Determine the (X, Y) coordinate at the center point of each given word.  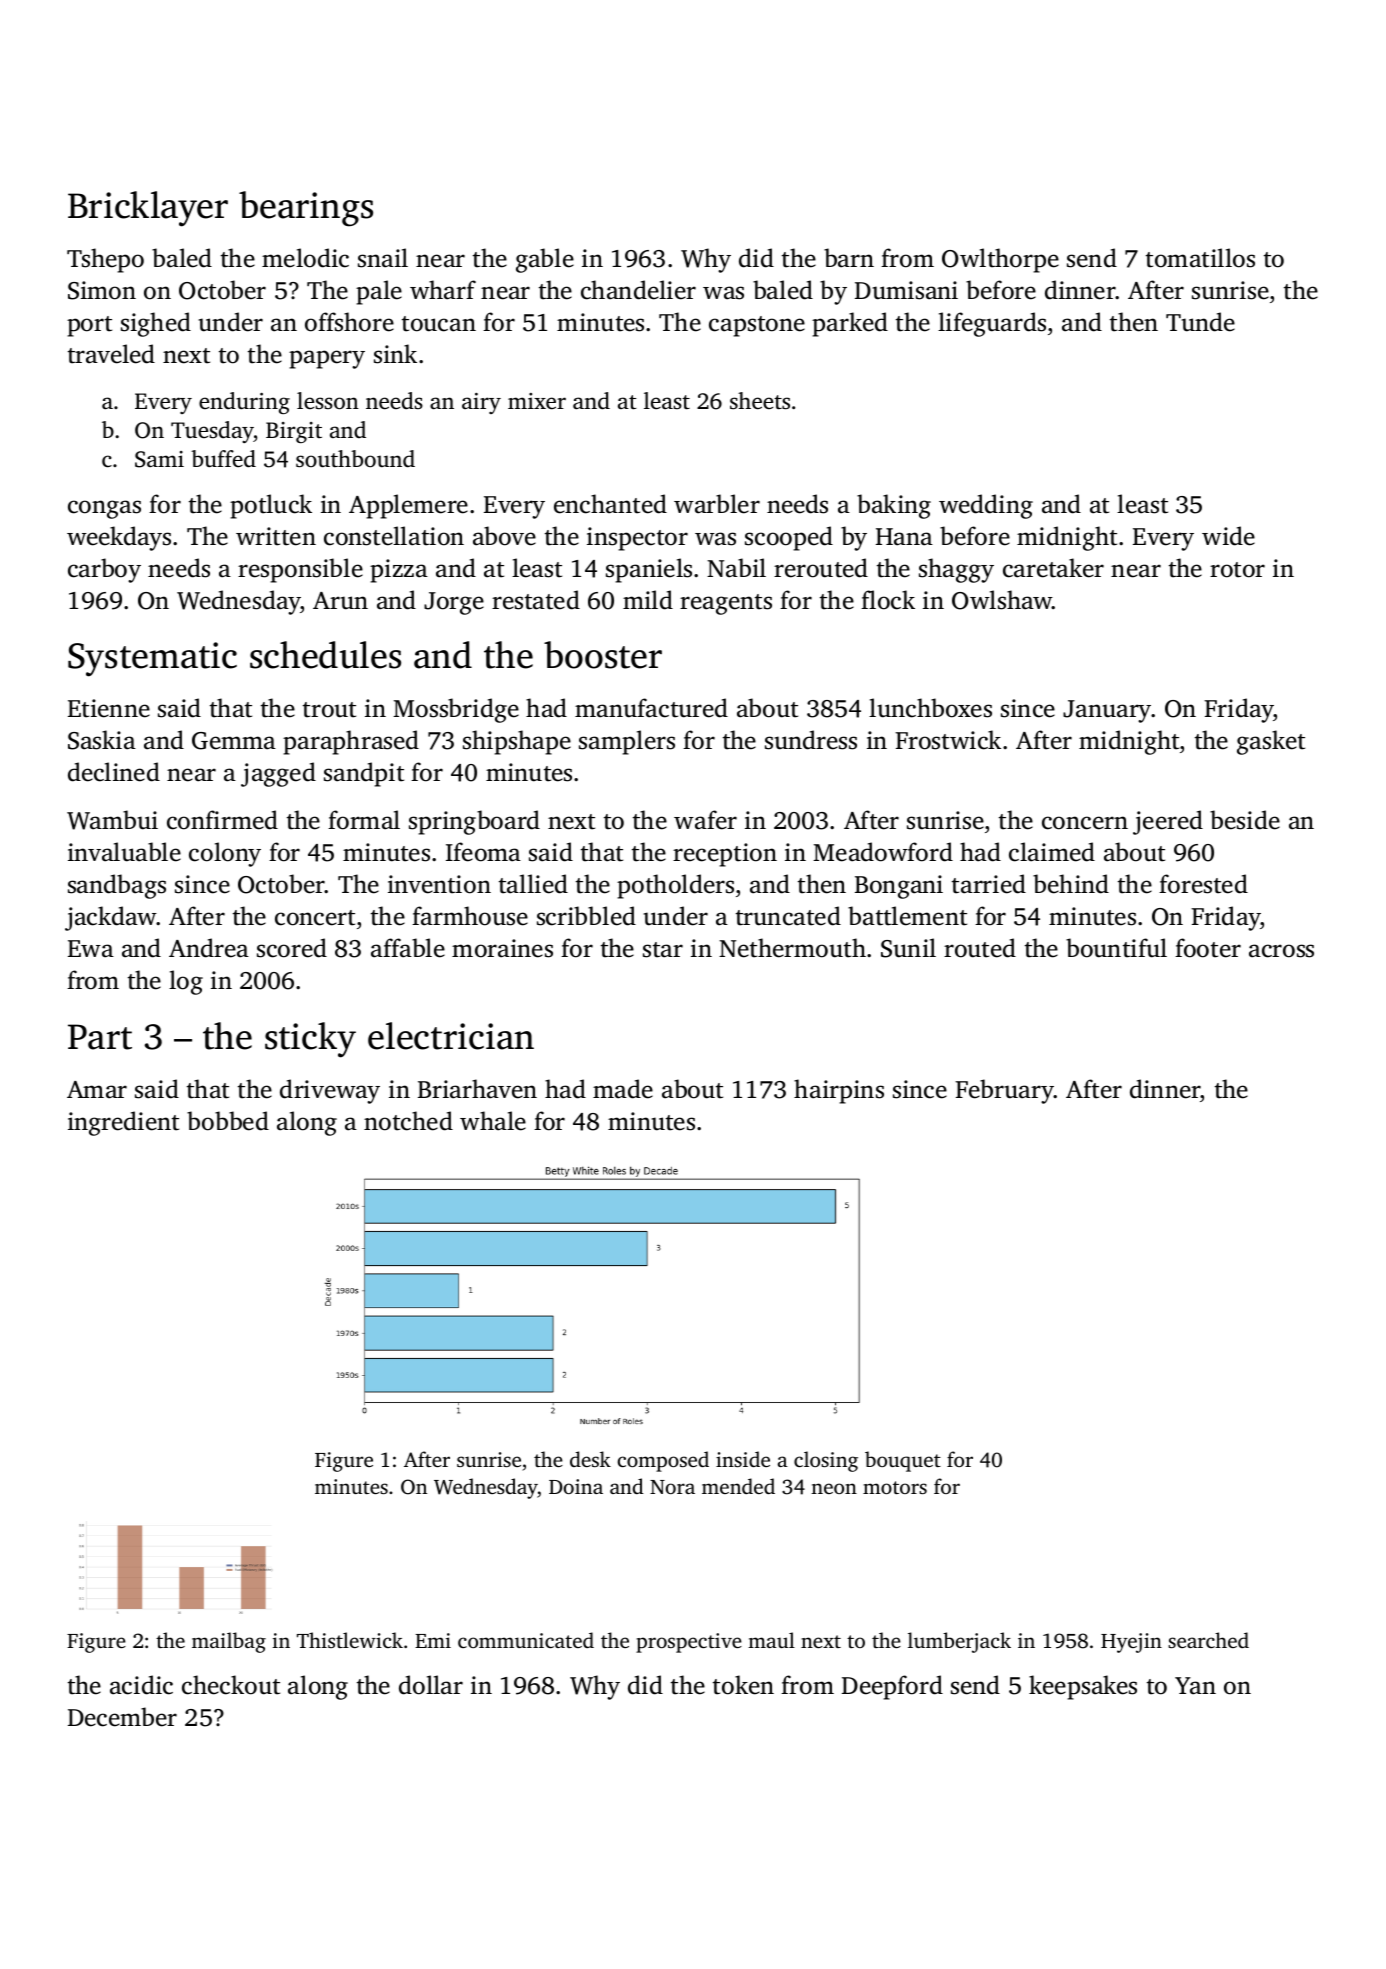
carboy (104, 570)
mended (738, 1486)
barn (849, 258)
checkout (231, 1685)
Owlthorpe (1000, 260)
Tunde (1200, 322)
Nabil (736, 568)
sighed (156, 324)
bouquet (903, 1461)
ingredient (123, 1123)
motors (895, 1487)
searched (1208, 1640)
